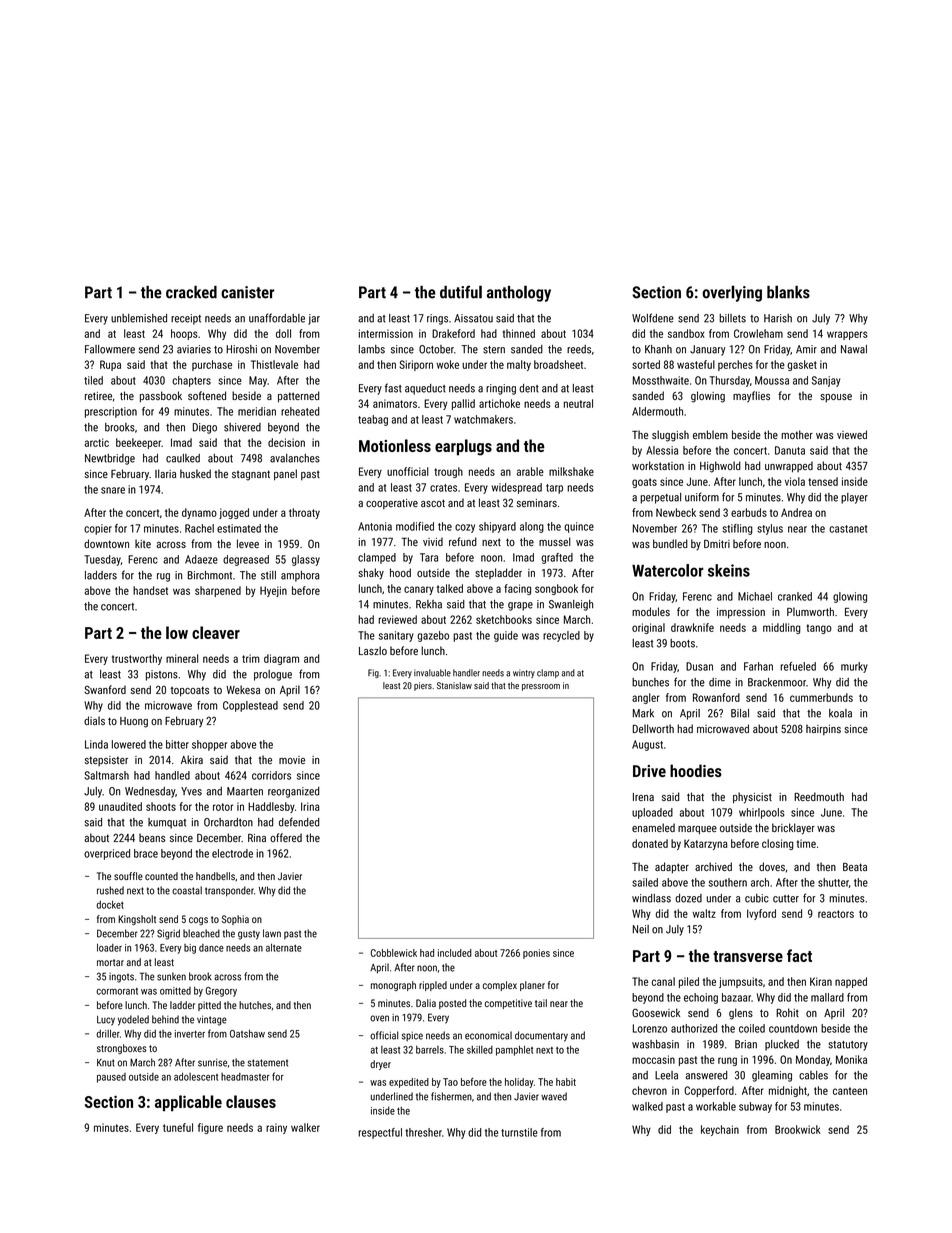  What do you see at coordinates (795, 596) in the document?
I see `cranked` at bounding box center [795, 596].
